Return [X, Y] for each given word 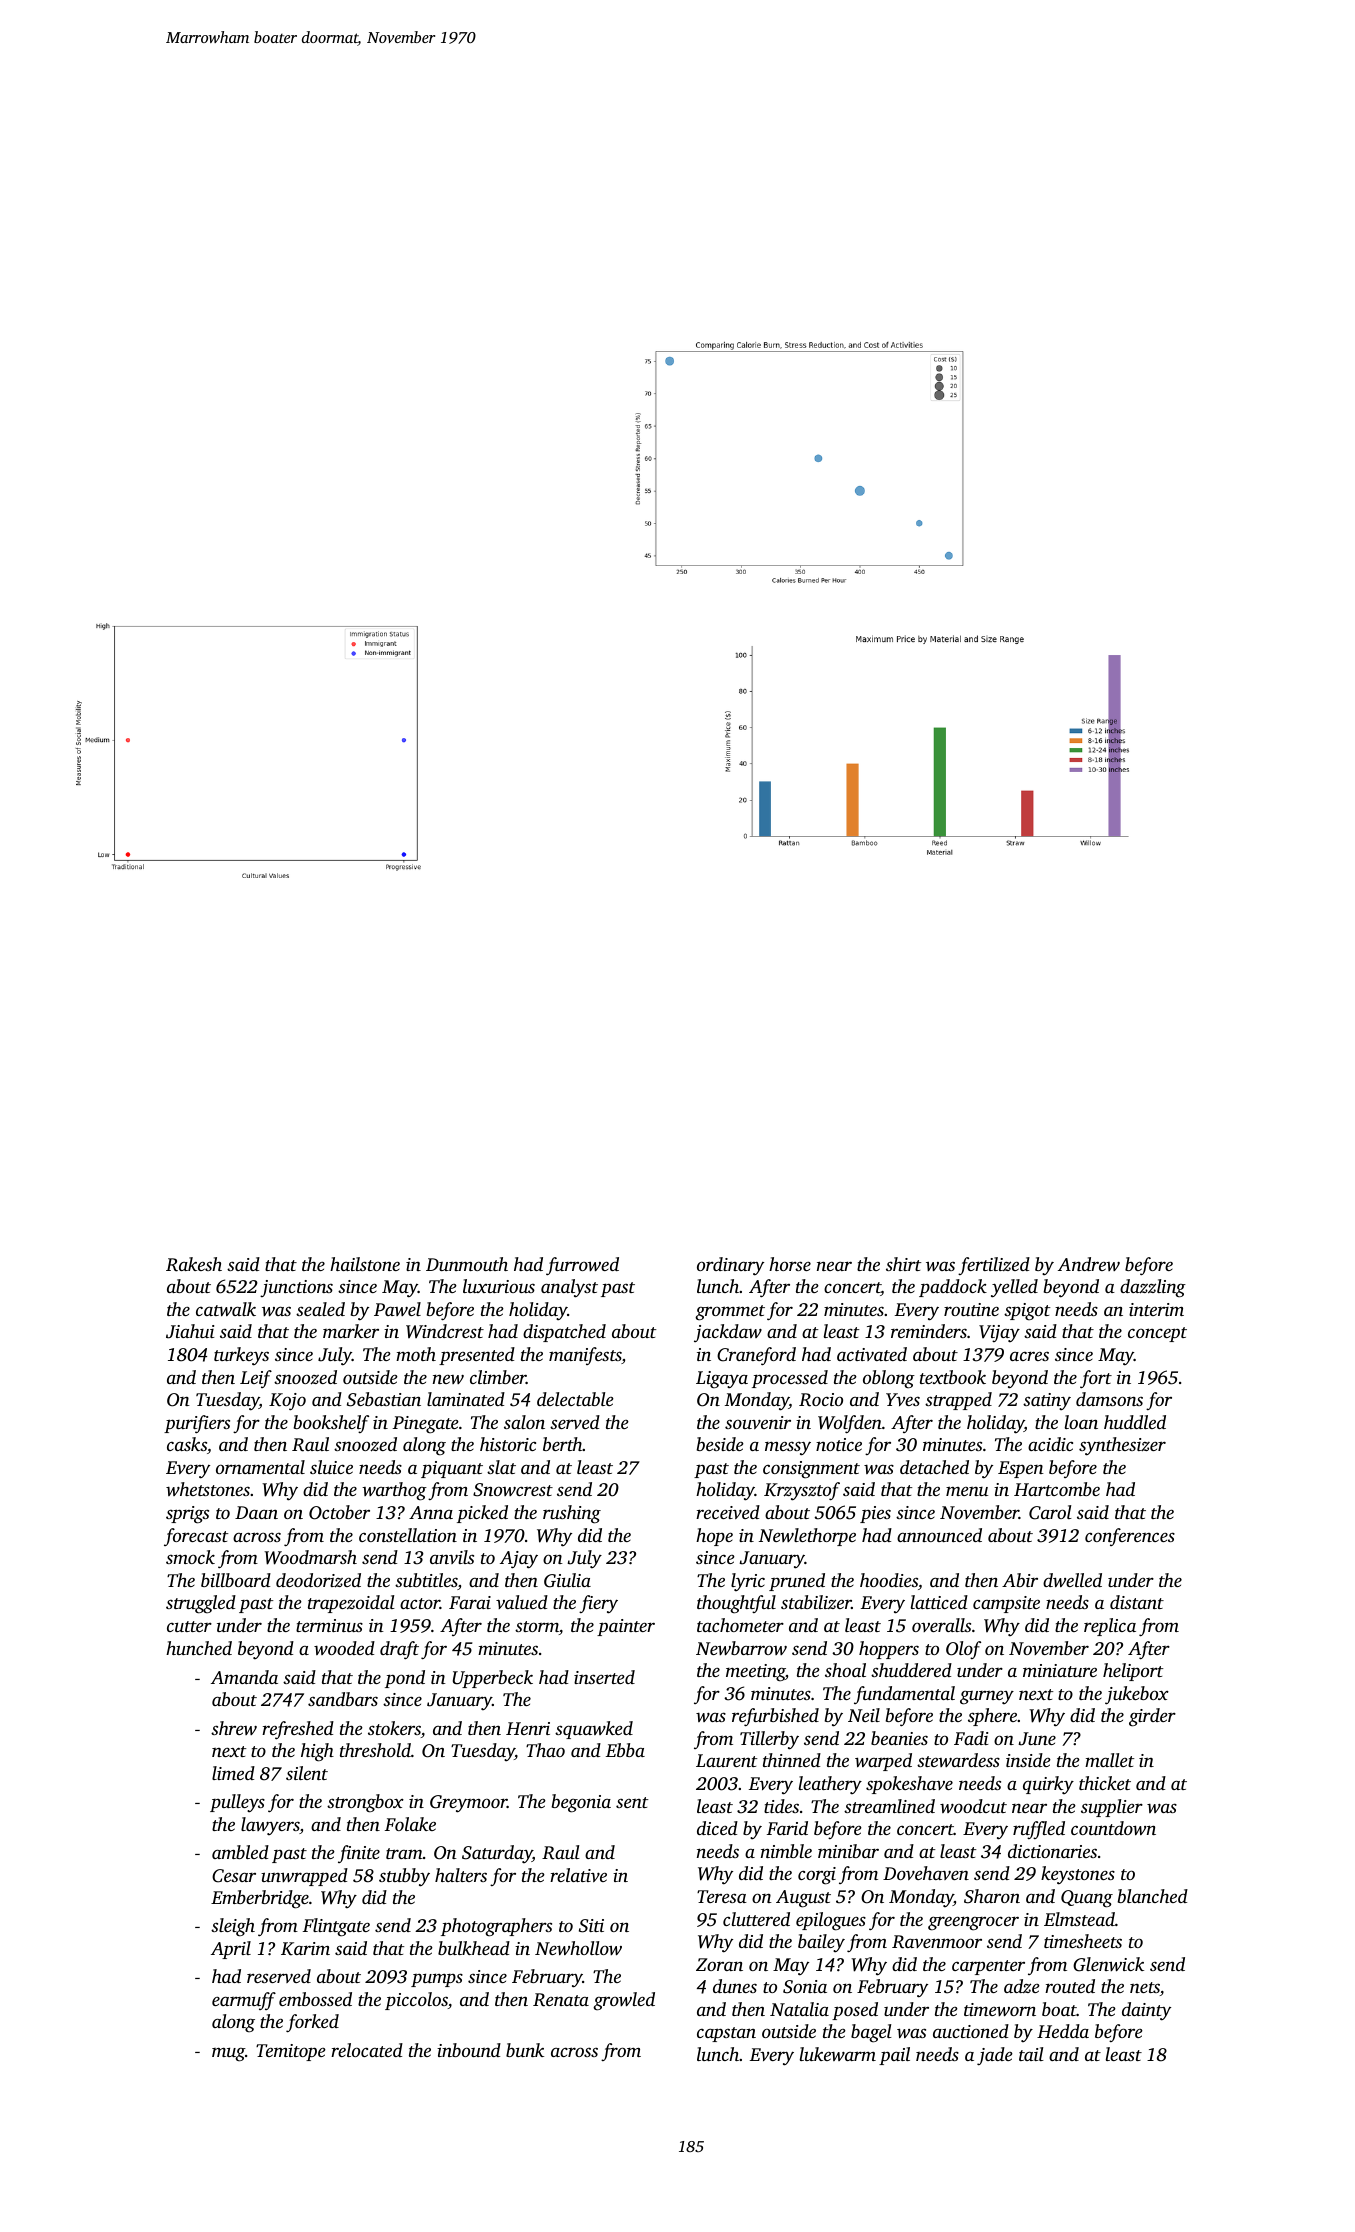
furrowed [582, 1266]
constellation [408, 1535]
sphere [992, 1717]
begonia [581, 1803]
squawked [594, 1730]
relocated [367, 2050]
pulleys [237, 1803]
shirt [903, 1264]
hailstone [365, 1264]
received [728, 1512]
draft [399, 1650]
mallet [1109, 1760]
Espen [1021, 1469]
